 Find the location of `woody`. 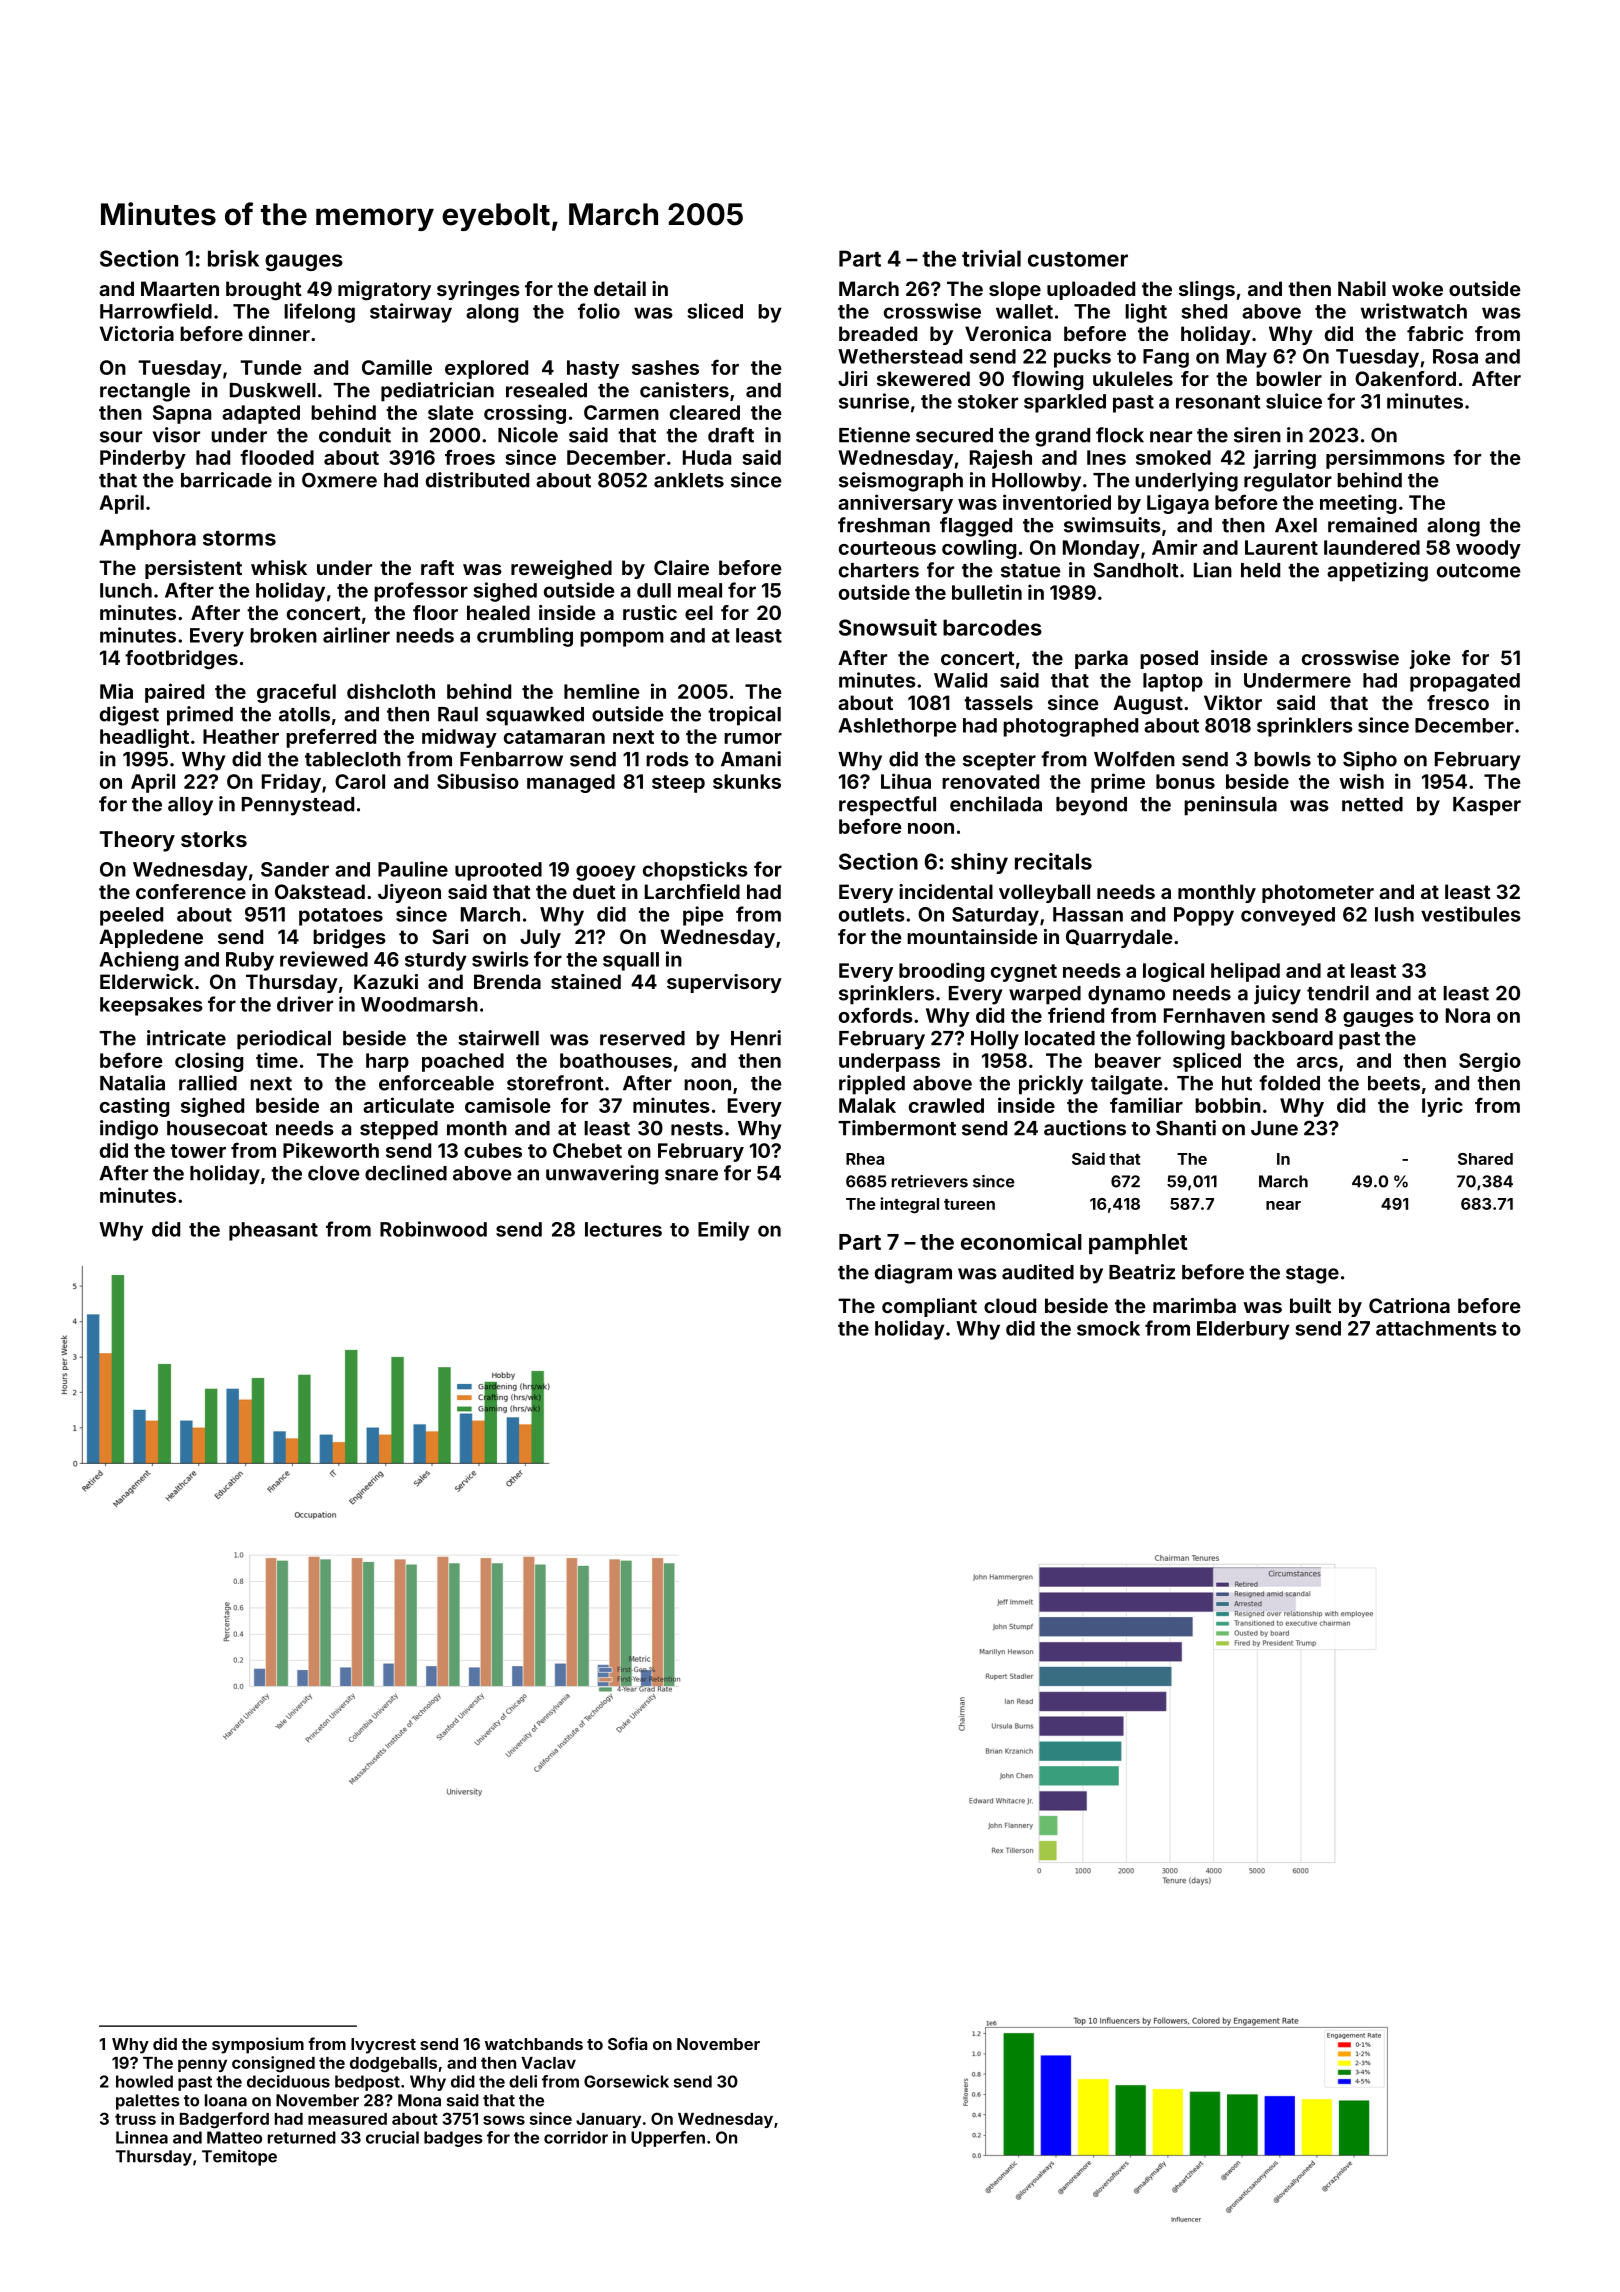

woody is located at coordinates (1488, 549).
